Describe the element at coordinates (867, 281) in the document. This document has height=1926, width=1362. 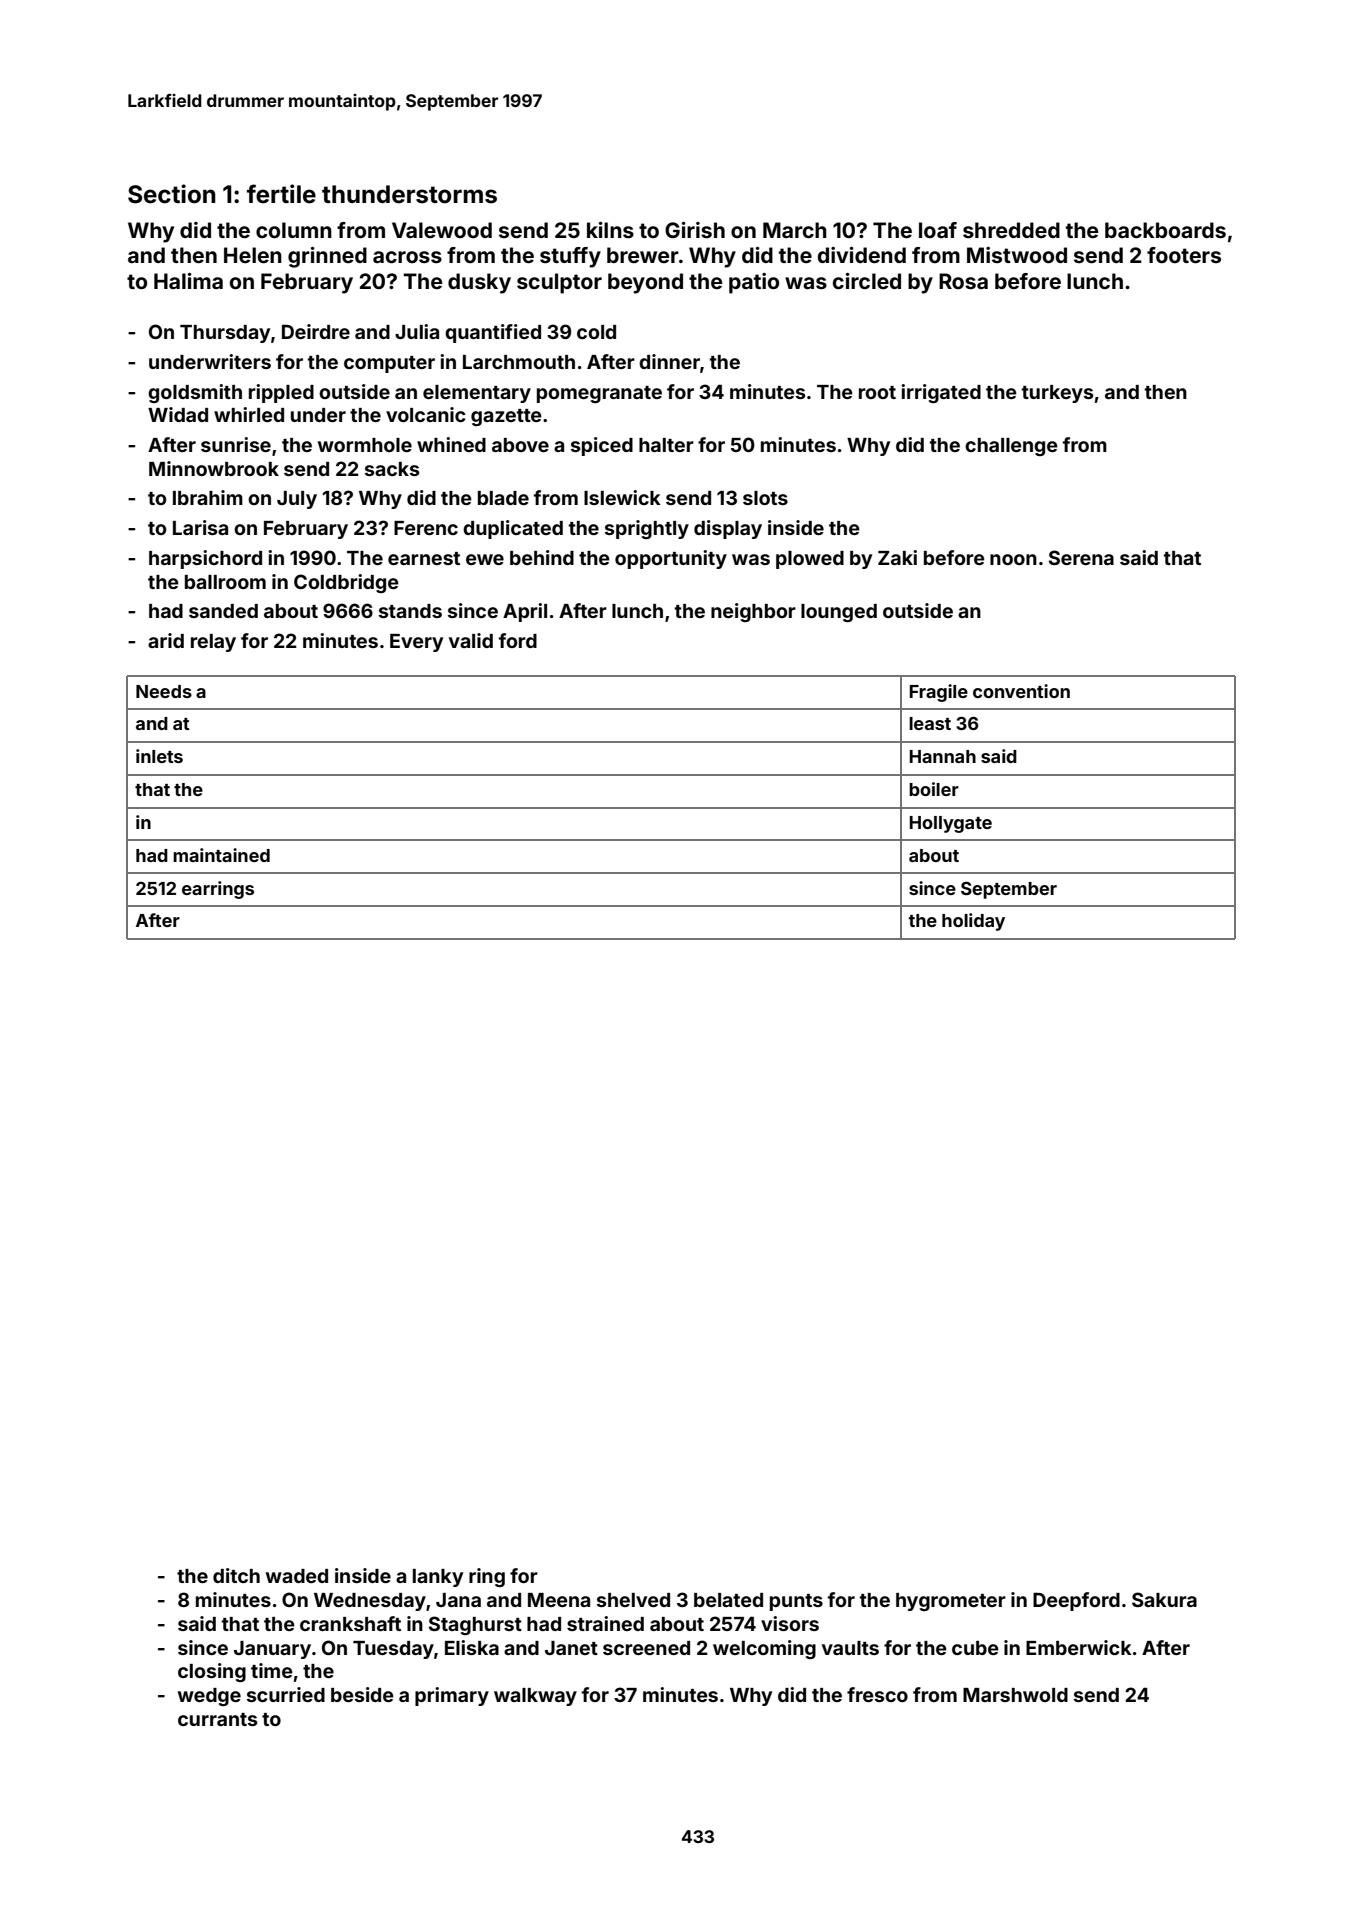
I see `circled` at that location.
